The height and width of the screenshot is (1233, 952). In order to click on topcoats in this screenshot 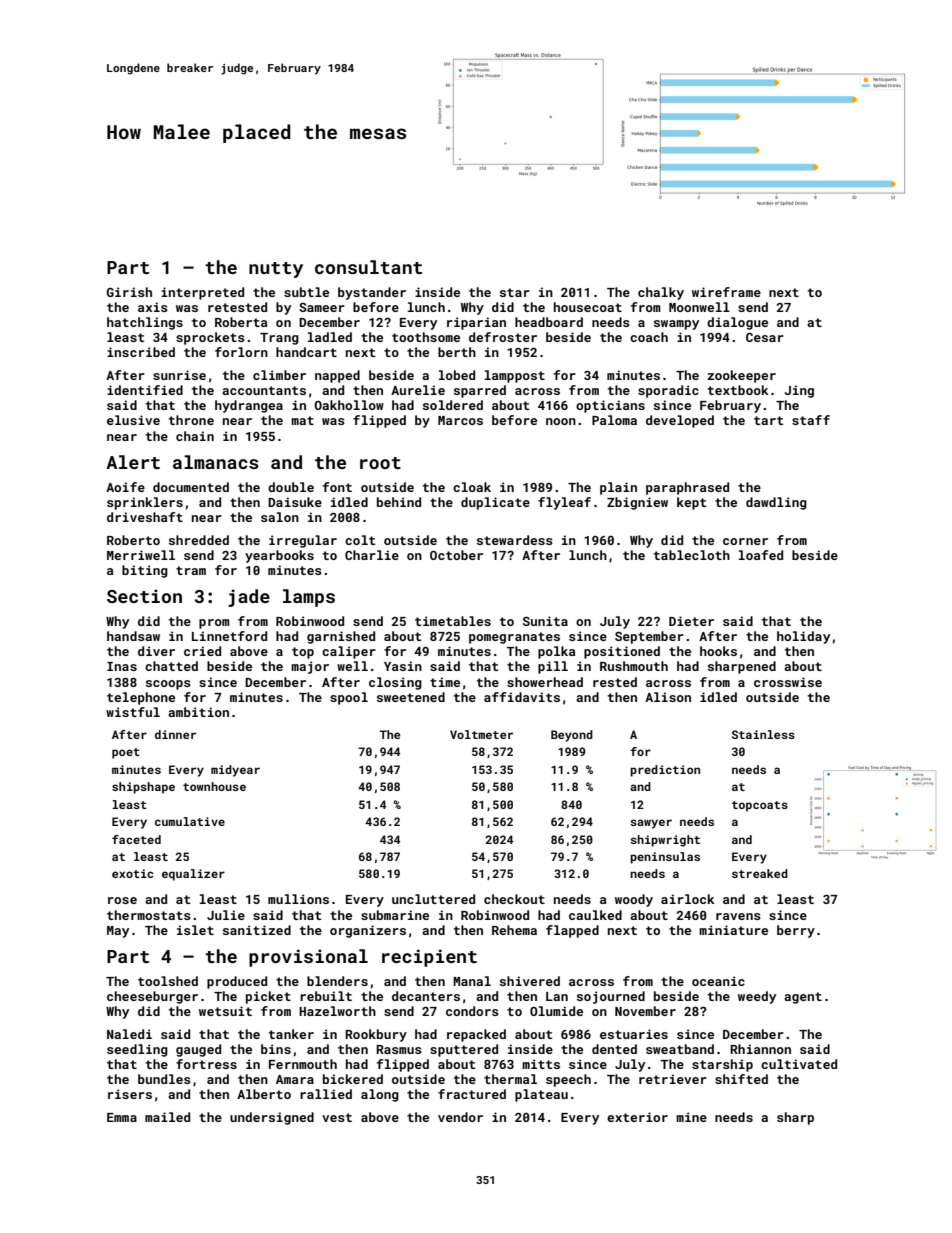, I will do `click(760, 806)`.
